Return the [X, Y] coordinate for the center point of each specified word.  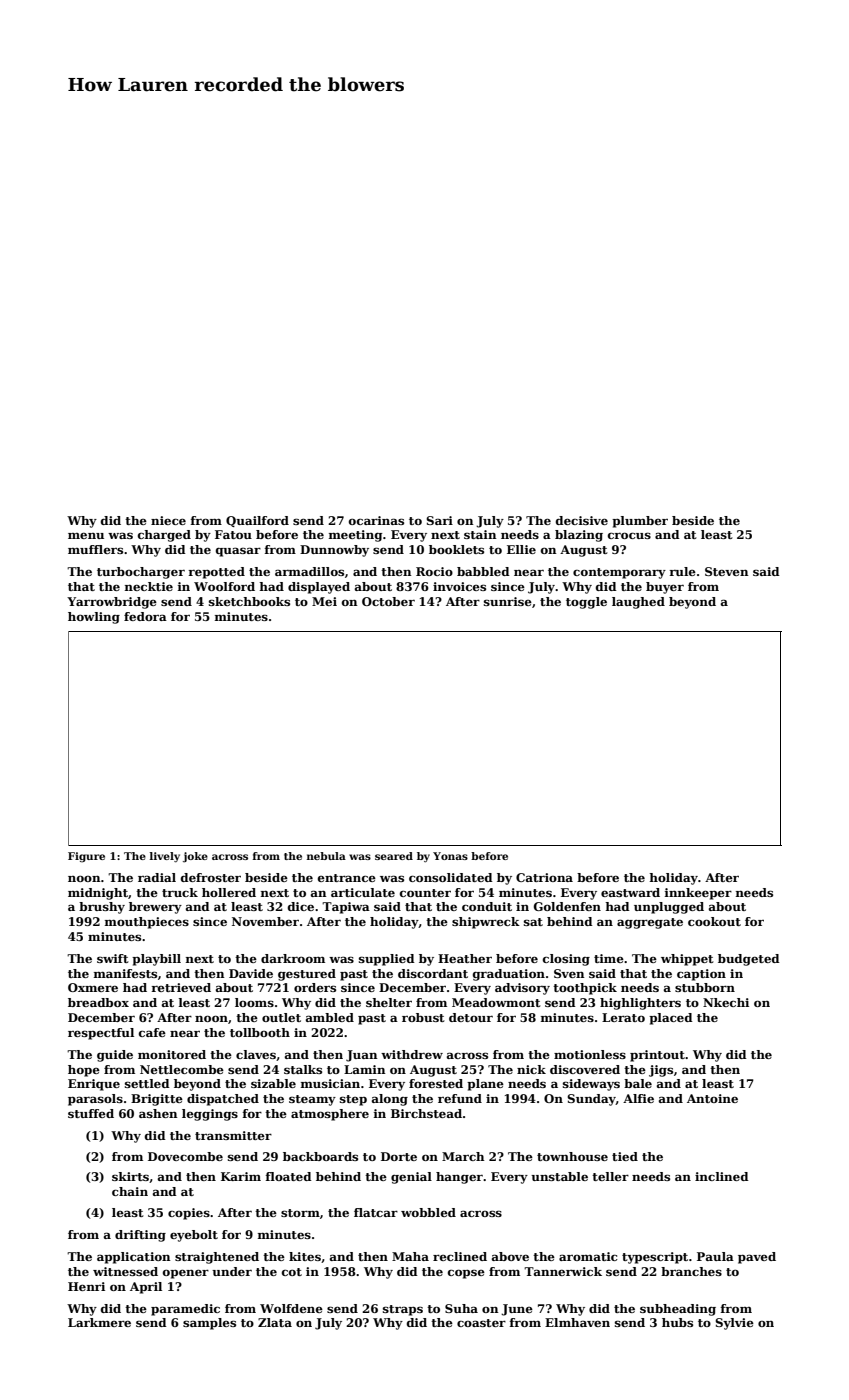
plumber [640, 522]
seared [394, 856]
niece [168, 520]
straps [403, 1310]
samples [209, 1324]
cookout [714, 921]
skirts [130, 1176]
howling [94, 618]
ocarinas [376, 520]
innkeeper [698, 894]
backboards [320, 1156]
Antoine [712, 1098]
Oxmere [93, 987]
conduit [487, 906]
